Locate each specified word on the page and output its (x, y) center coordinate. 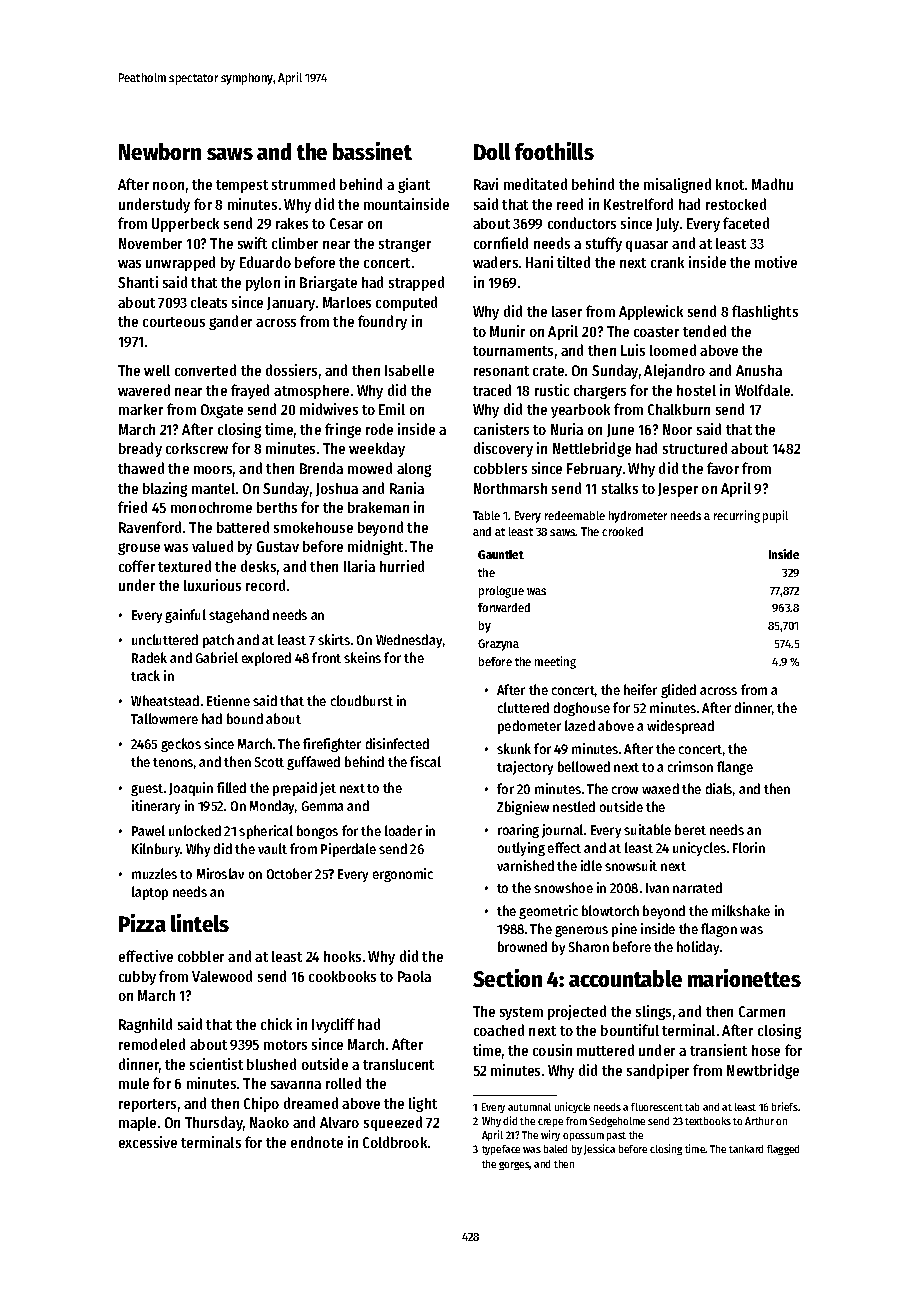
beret (690, 829)
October (289, 873)
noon (168, 186)
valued (212, 546)
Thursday (214, 1123)
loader (403, 830)
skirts (334, 639)
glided (678, 691)
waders (495, 262)
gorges (514, 1166)
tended (704, 331)
